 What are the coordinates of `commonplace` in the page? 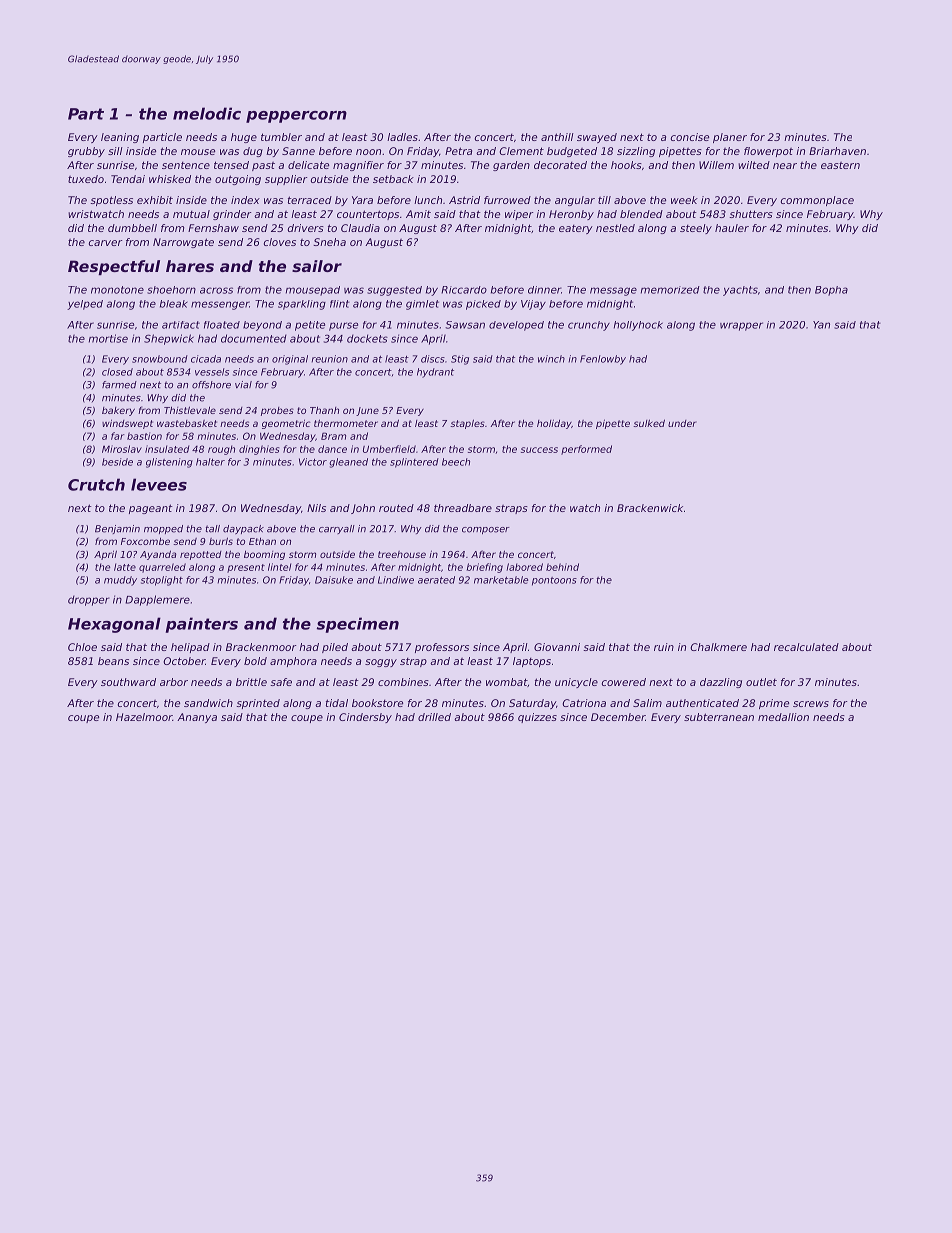 It's located at (817, 201).
